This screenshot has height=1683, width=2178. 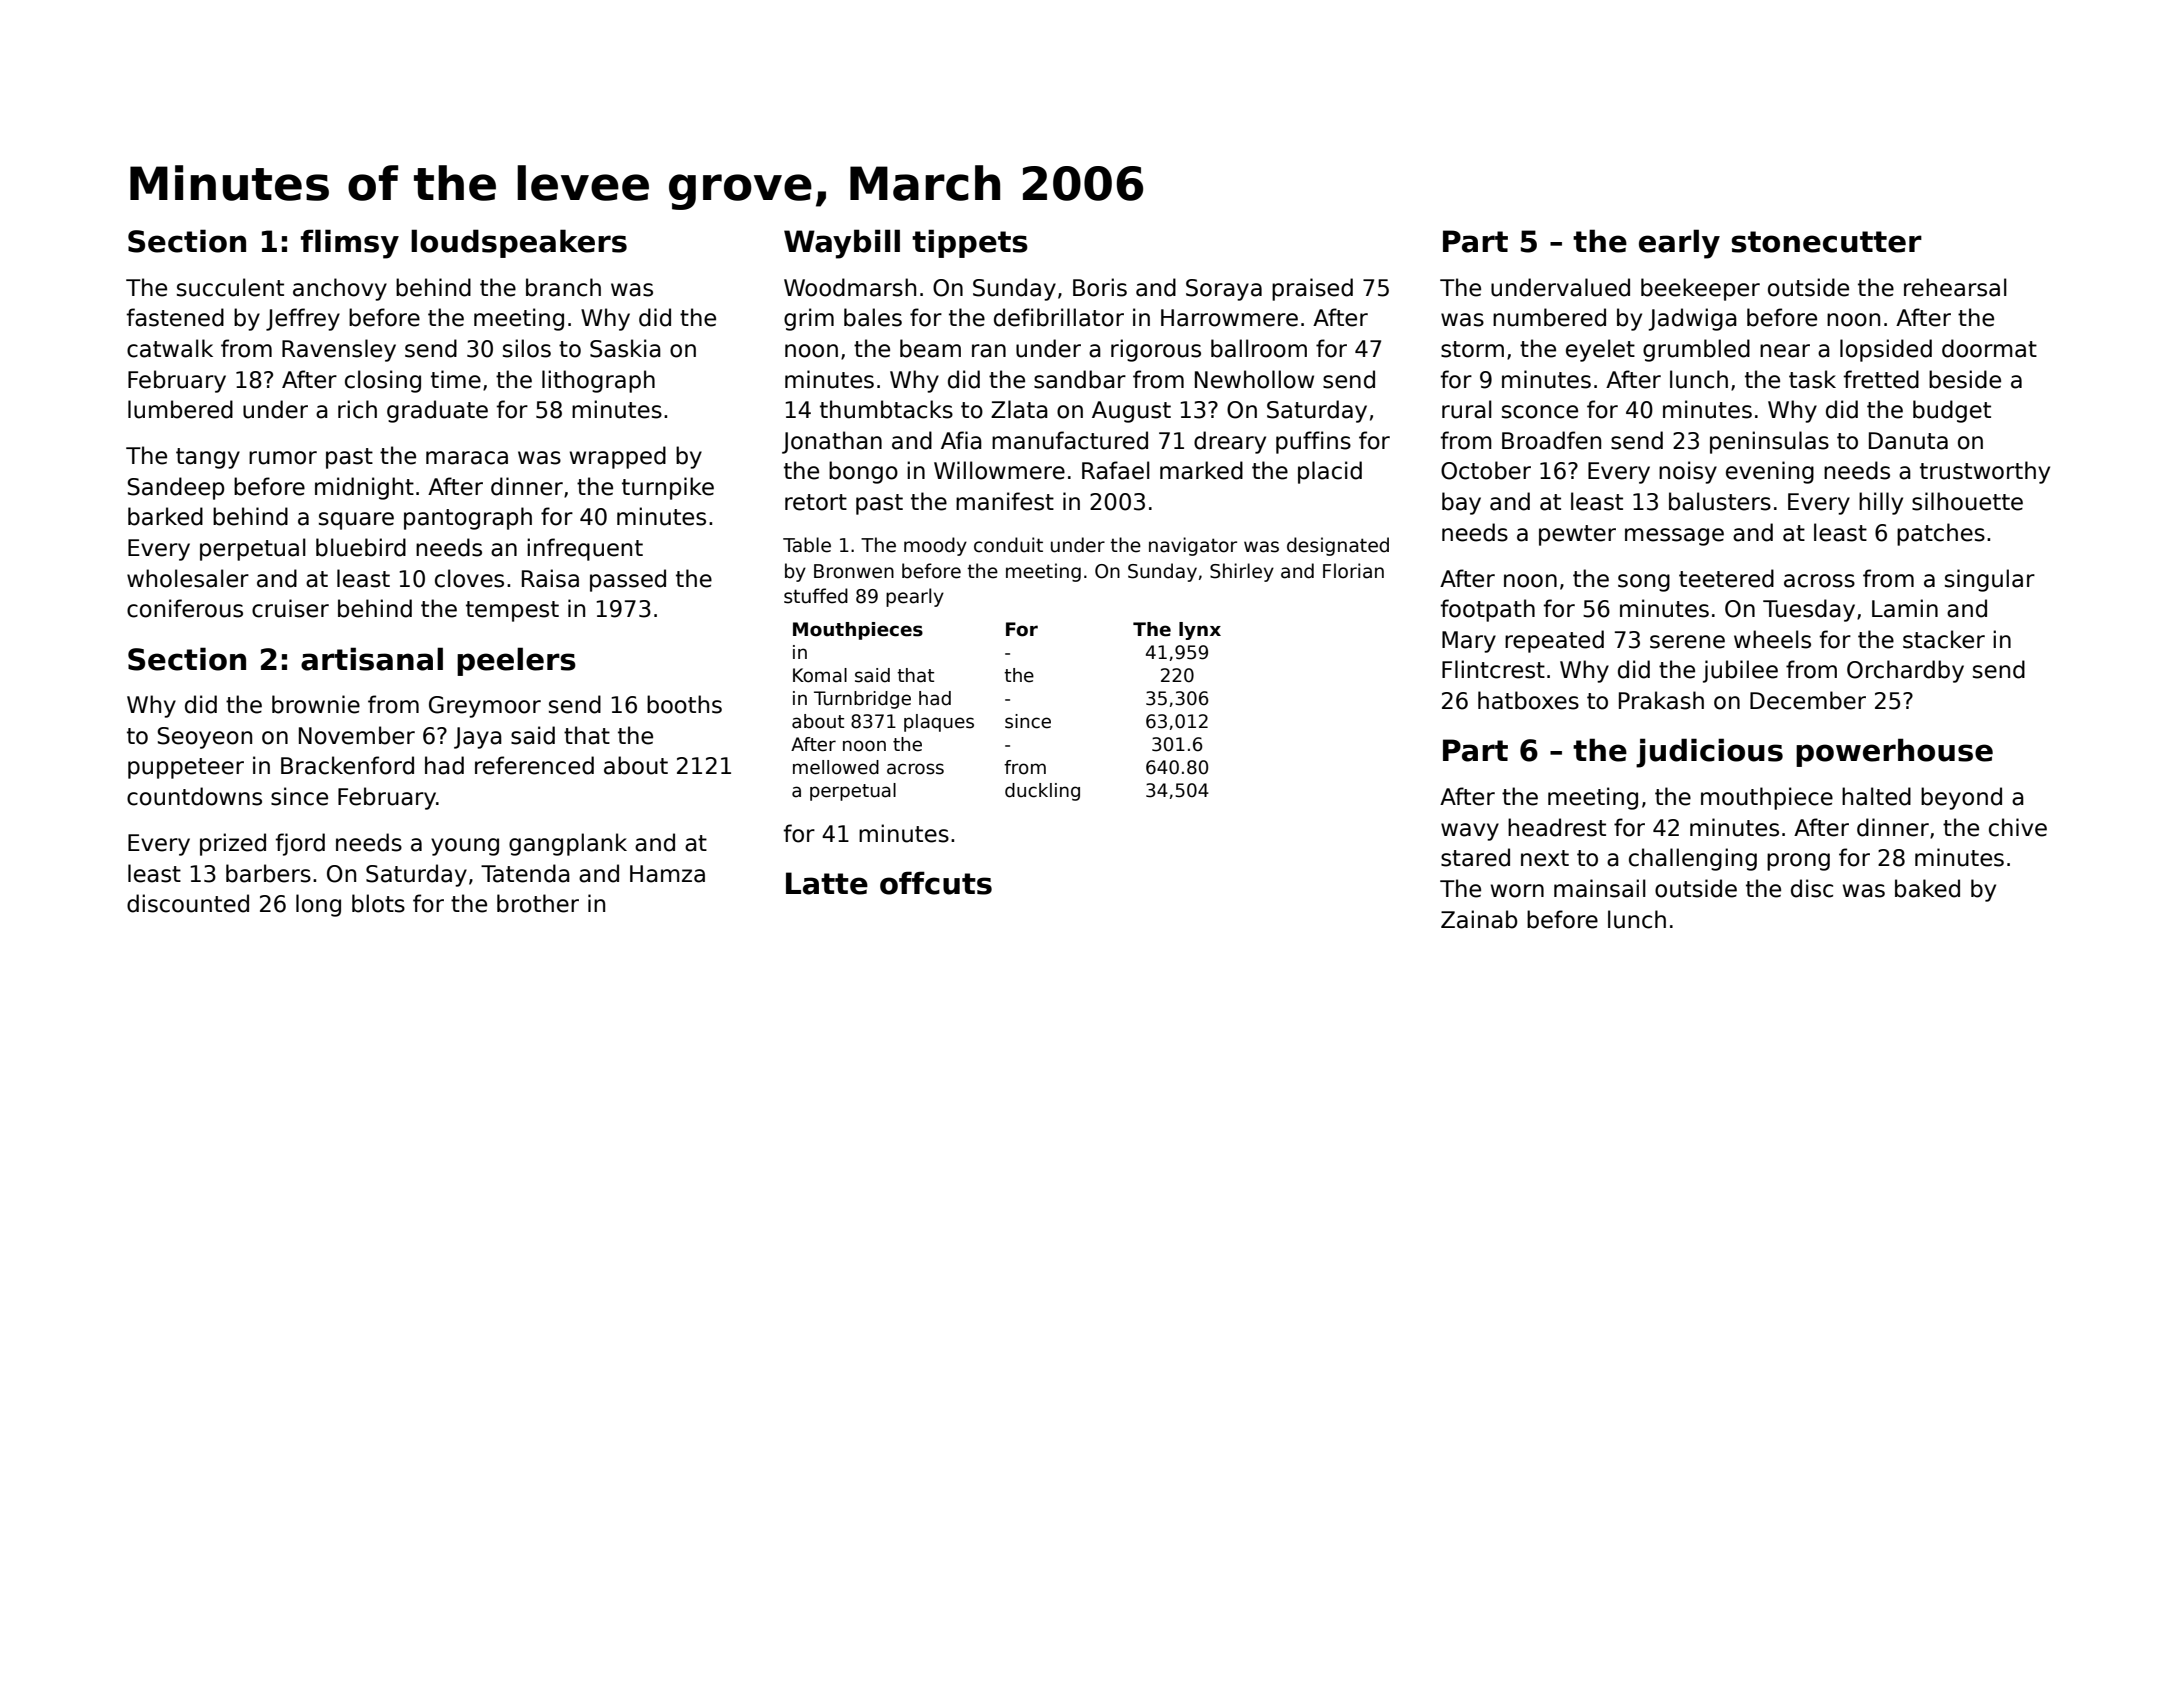 I want to click on flimsy, so click(x=350, y=244).
